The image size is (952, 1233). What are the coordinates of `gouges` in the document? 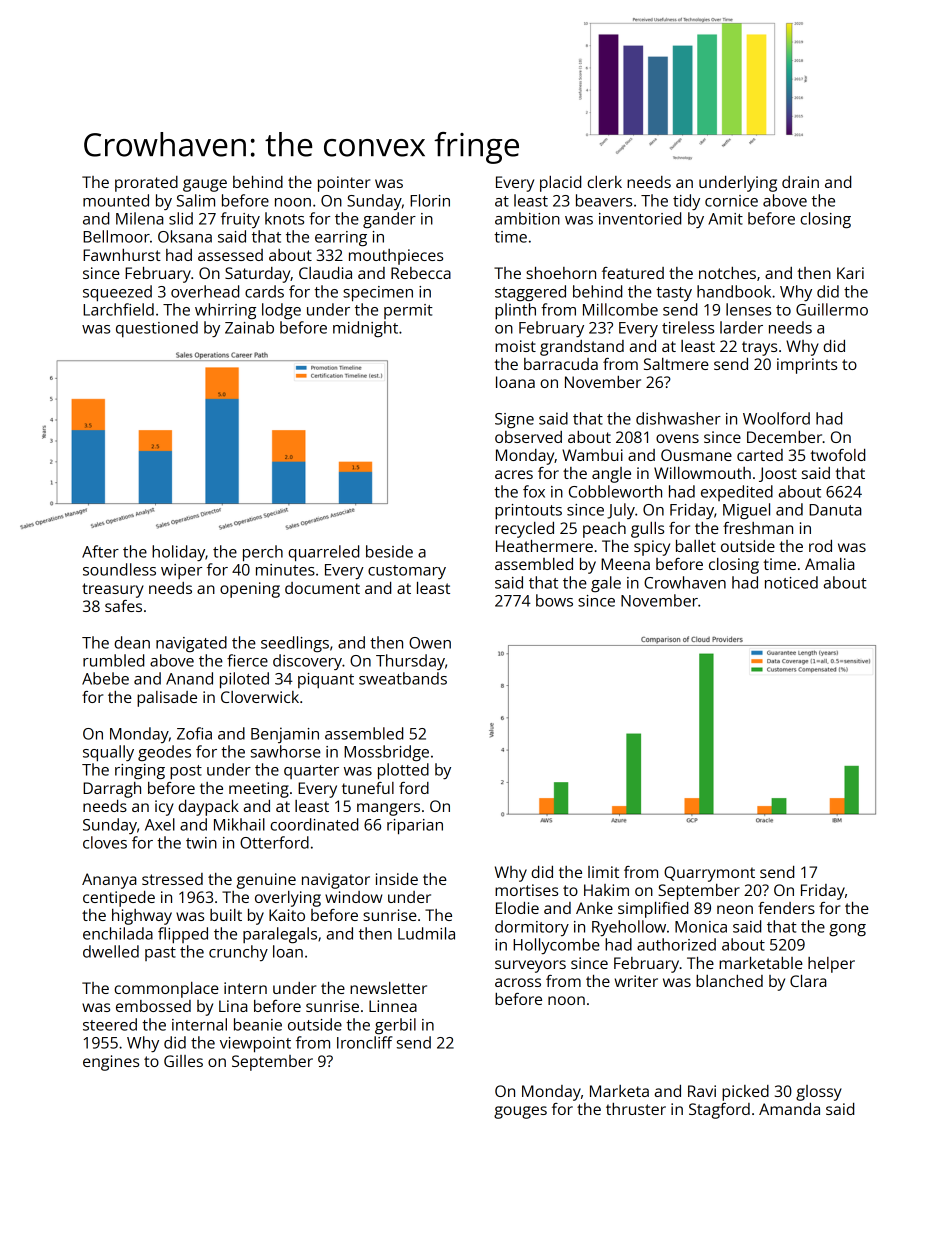 It's located at (520, 1112).
